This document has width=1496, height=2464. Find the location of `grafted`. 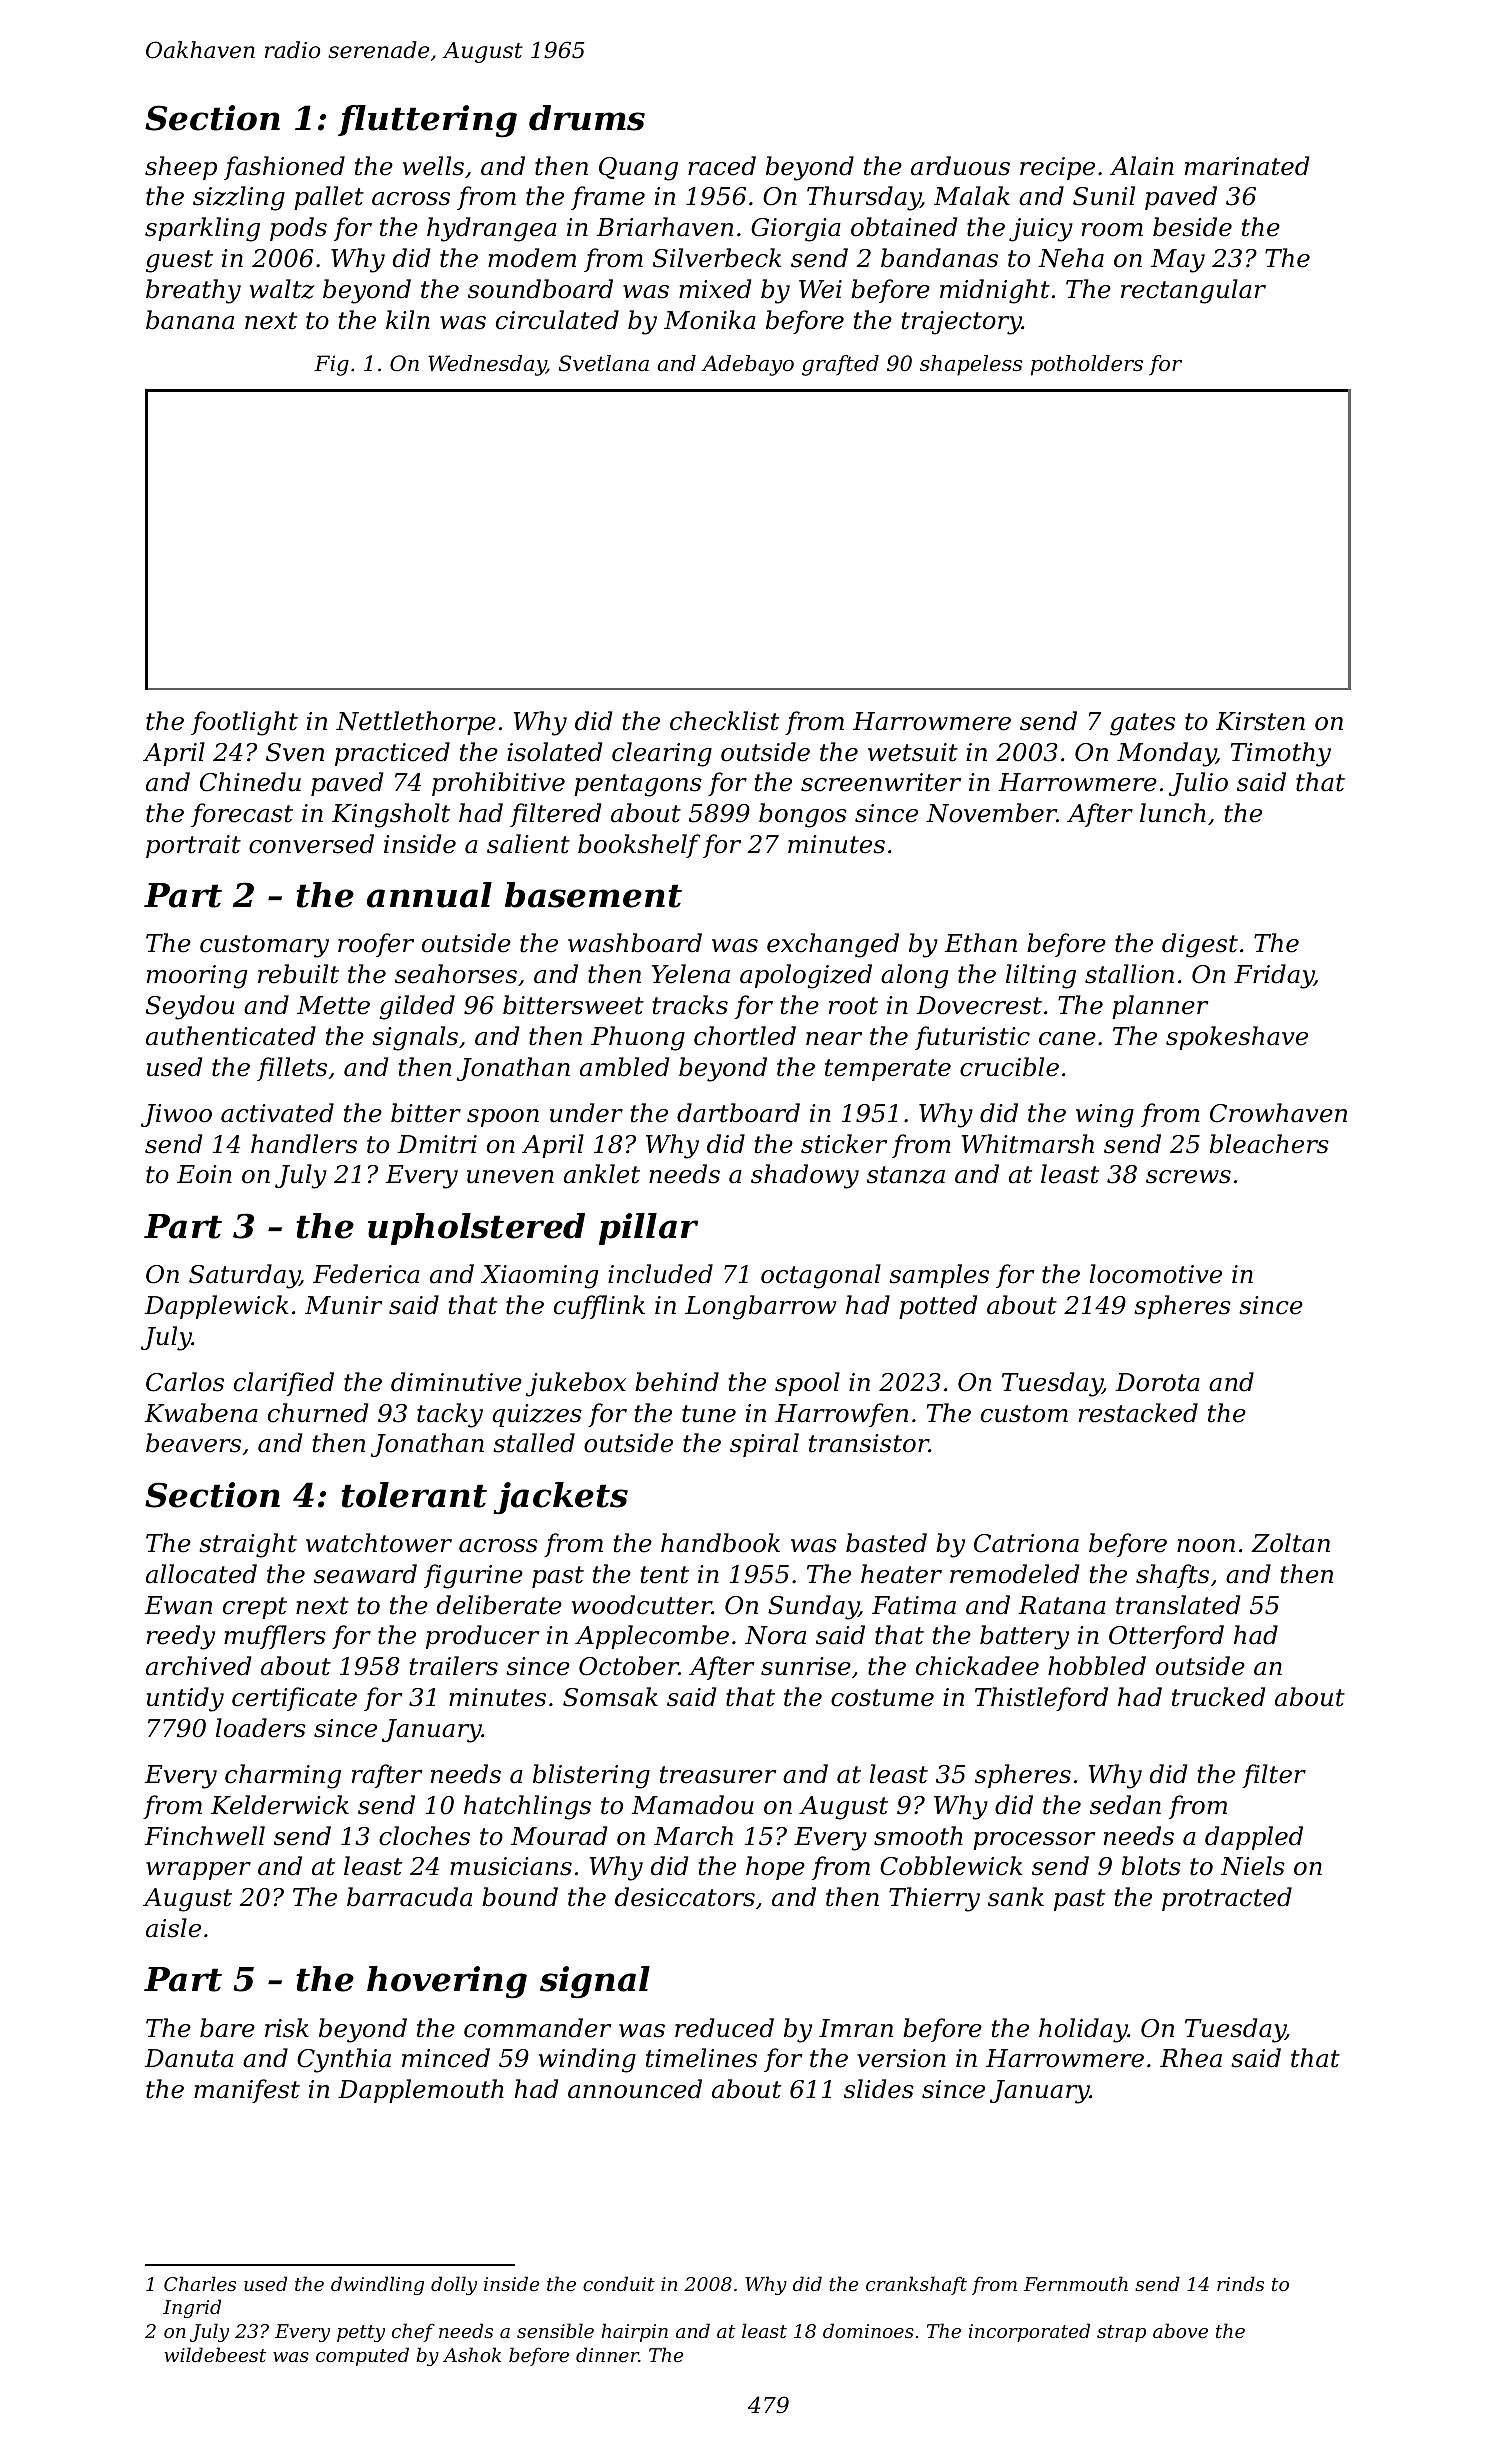

grafted is located at coordinates (840, 365).
